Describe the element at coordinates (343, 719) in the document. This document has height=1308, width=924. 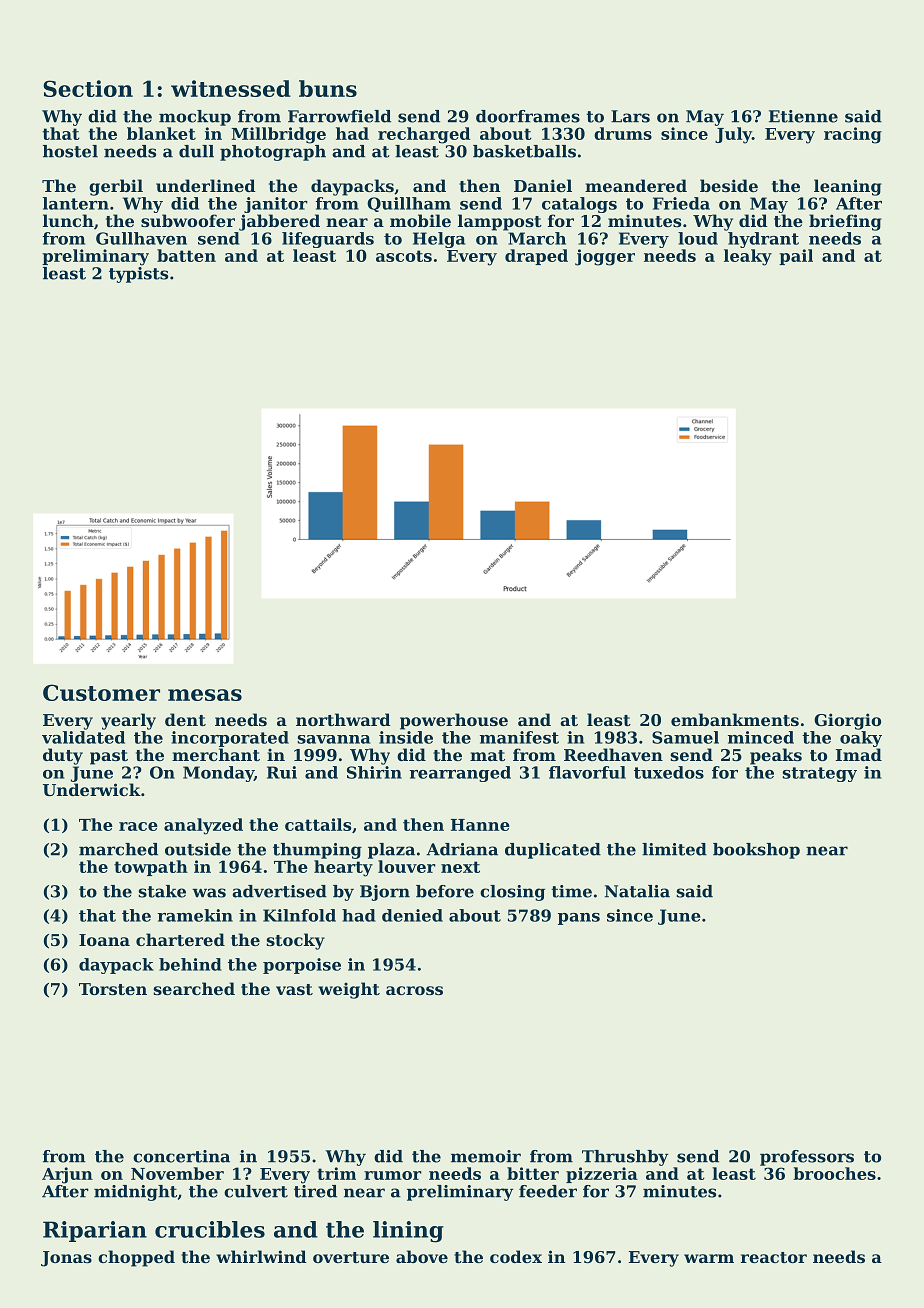
I see `northward` at that location.
